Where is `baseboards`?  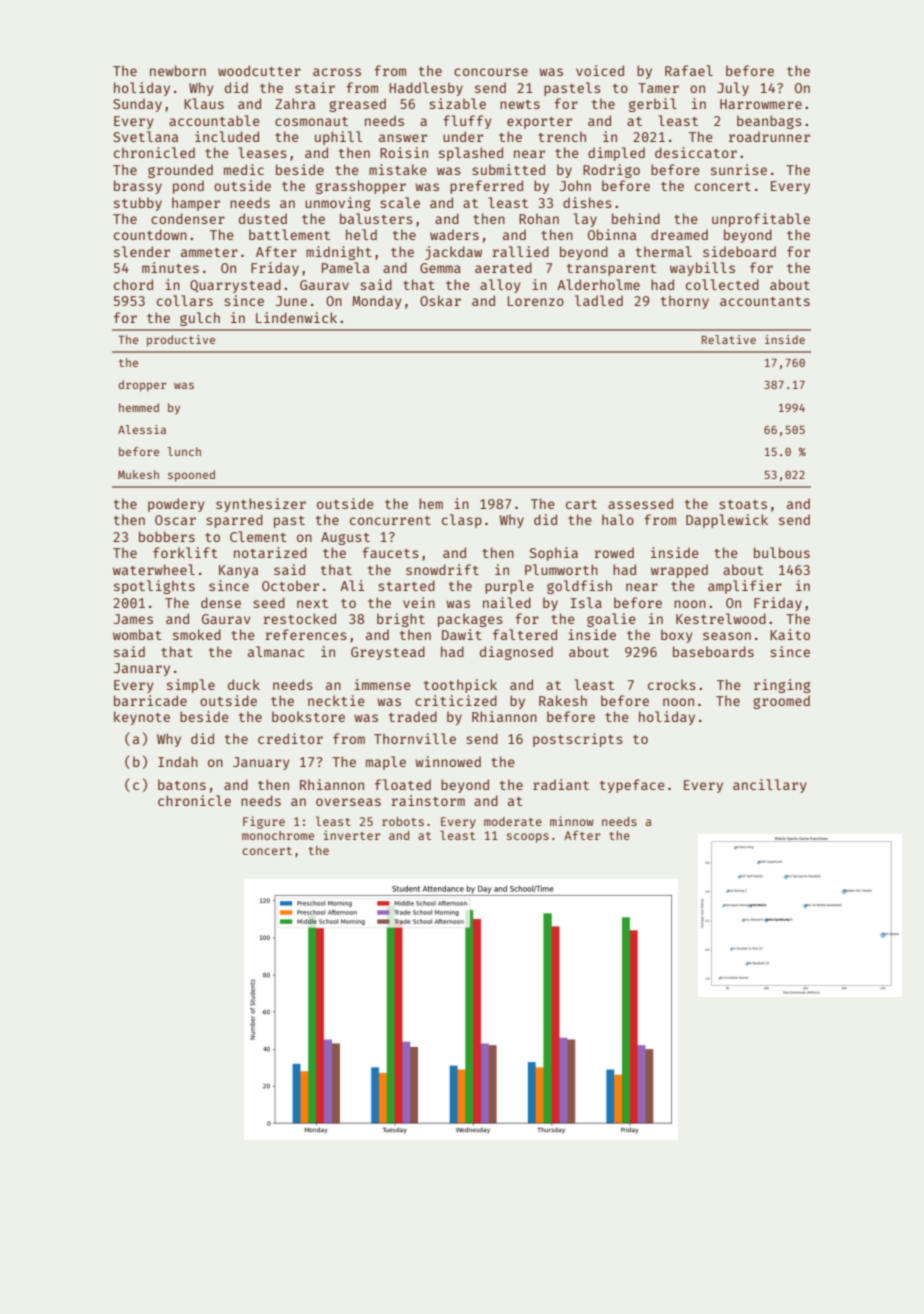 baseboards is located at coordinates (713, 651).
